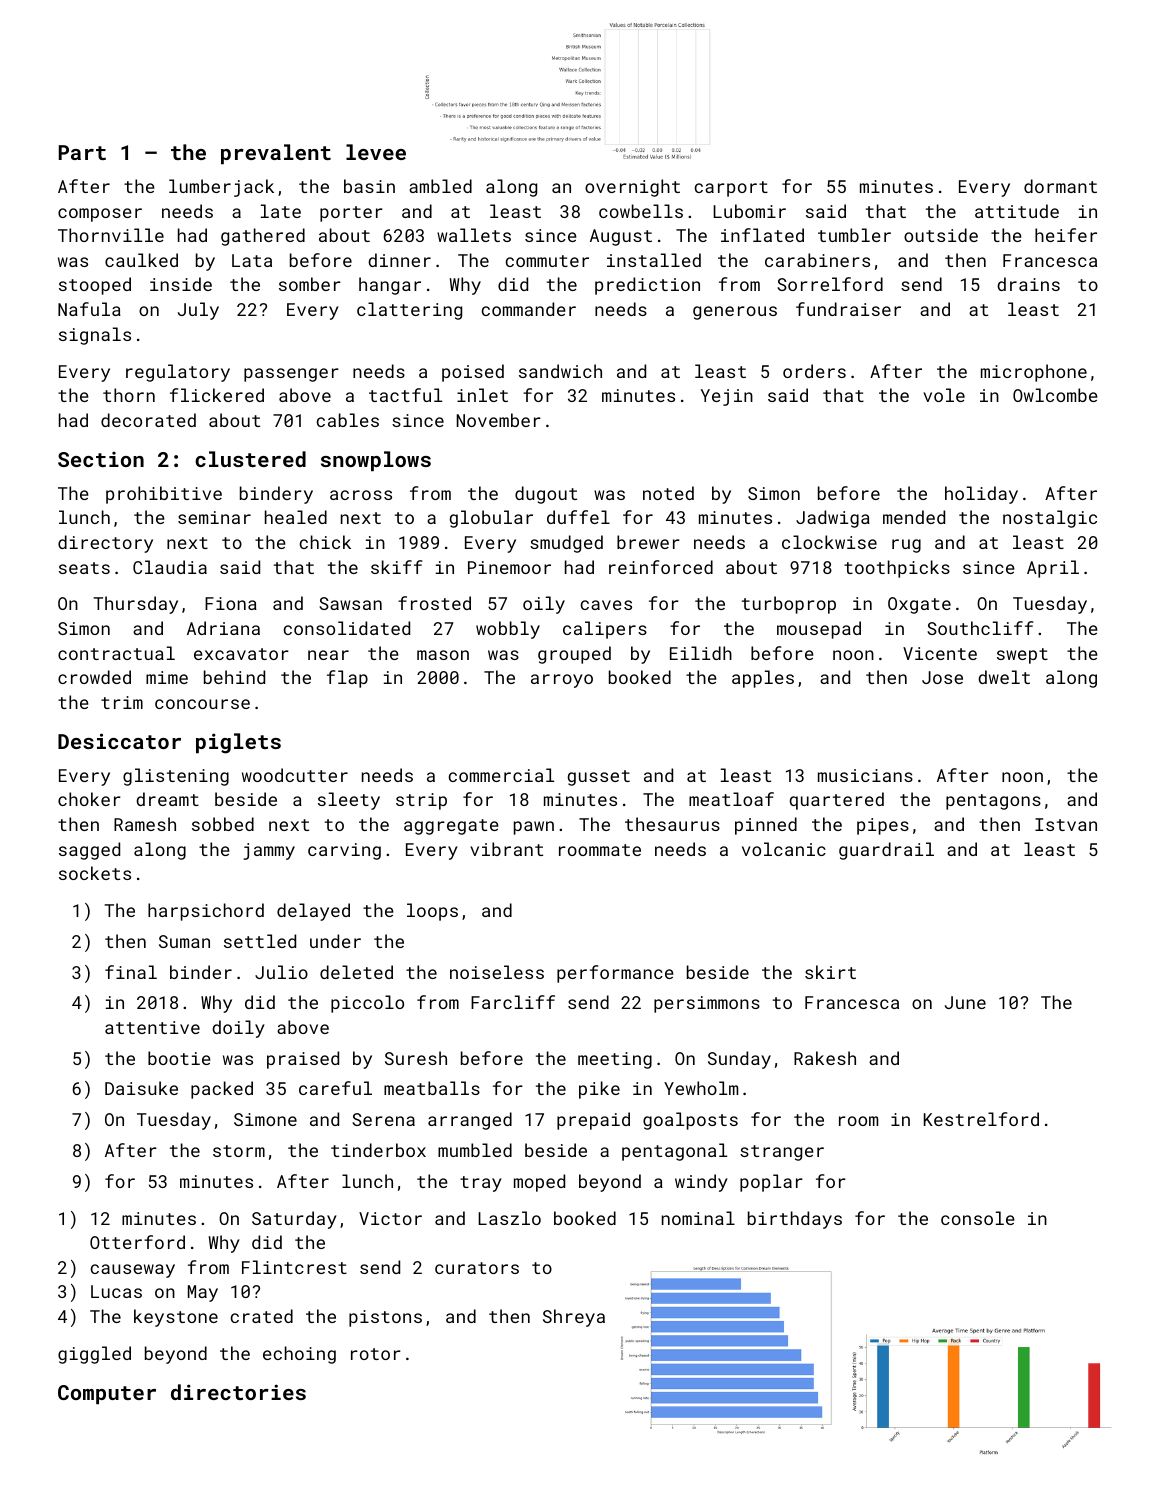  What do you see at coordinates (632, 188) in the image?
I see `overnight` at bounding box center [632, 188].
